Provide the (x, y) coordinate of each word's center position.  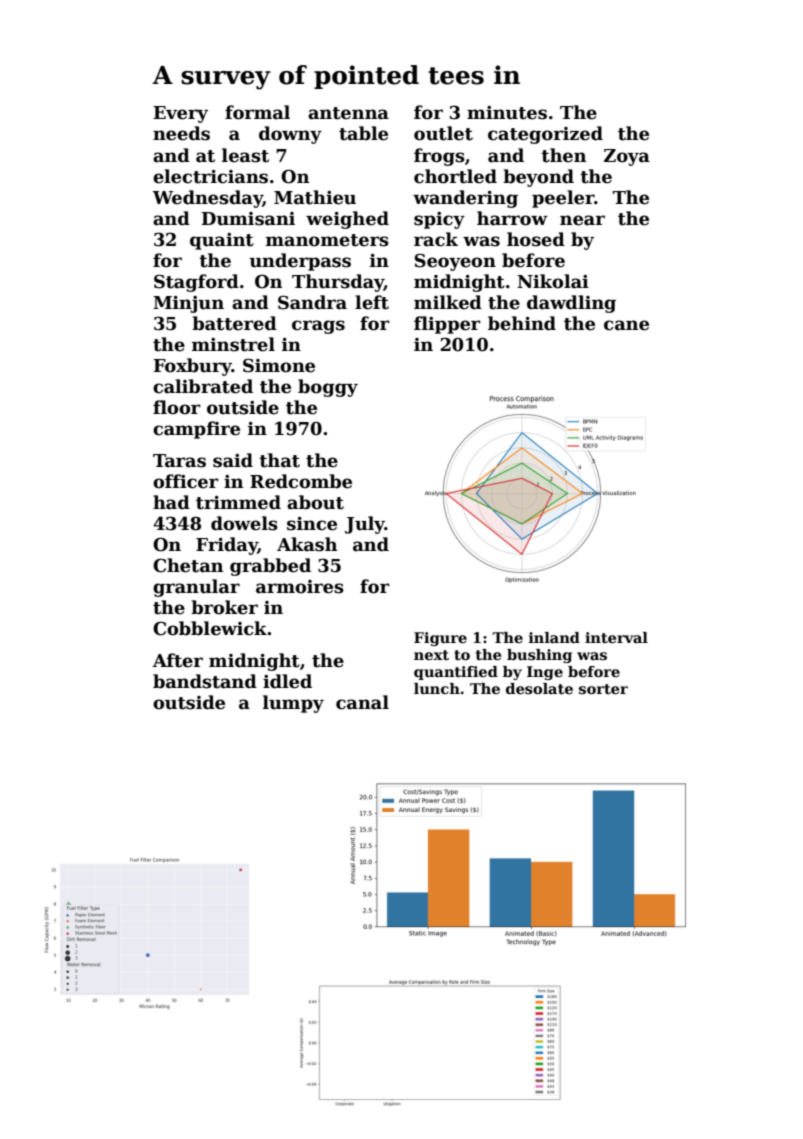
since (312, 524)
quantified (456, 673)
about (315, 502)
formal (257, 112)
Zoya (627, 157)
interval (616, 637)
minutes (507, 113)
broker (224, 607)
